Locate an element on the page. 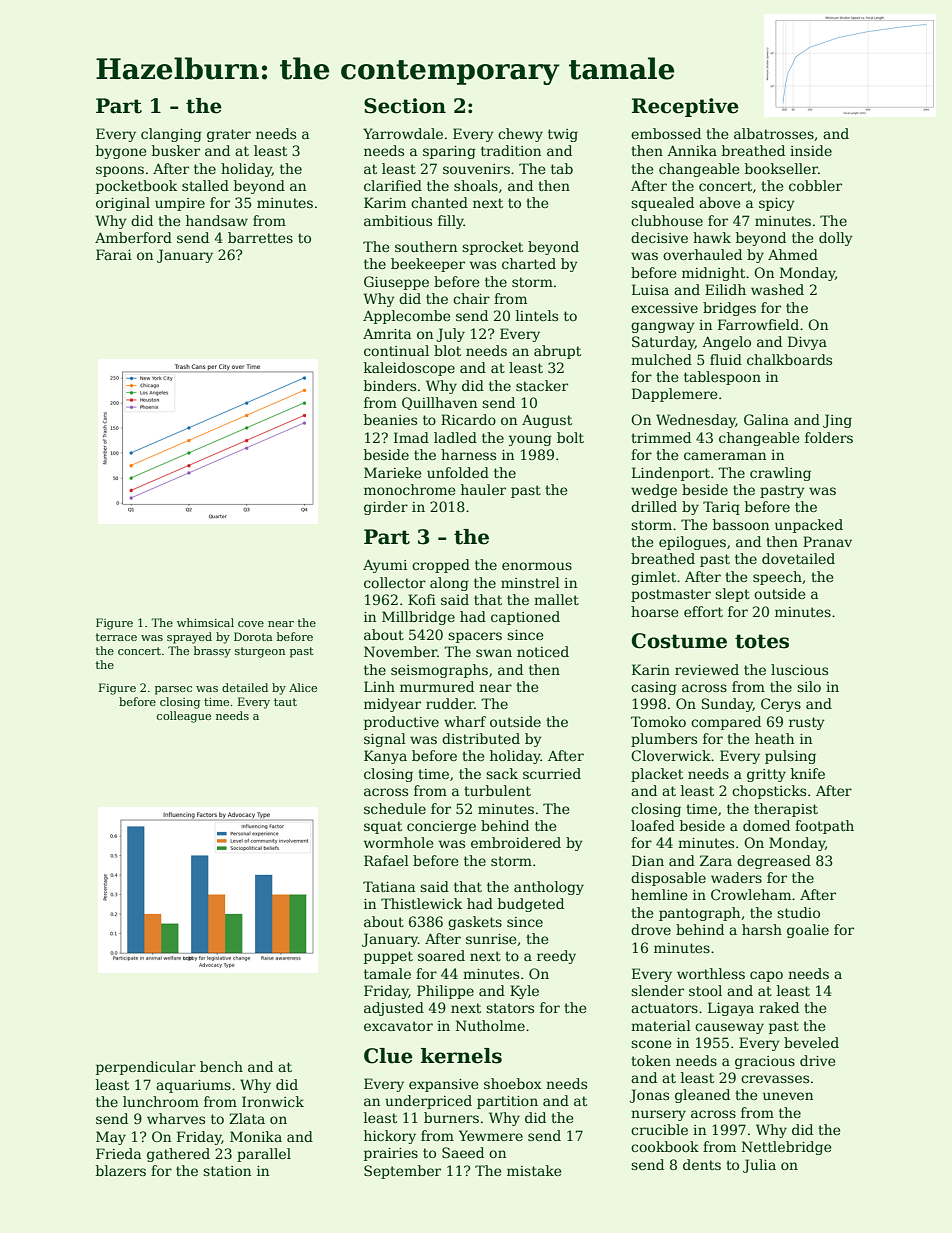  dents is located at coordinates (702, 1164).
